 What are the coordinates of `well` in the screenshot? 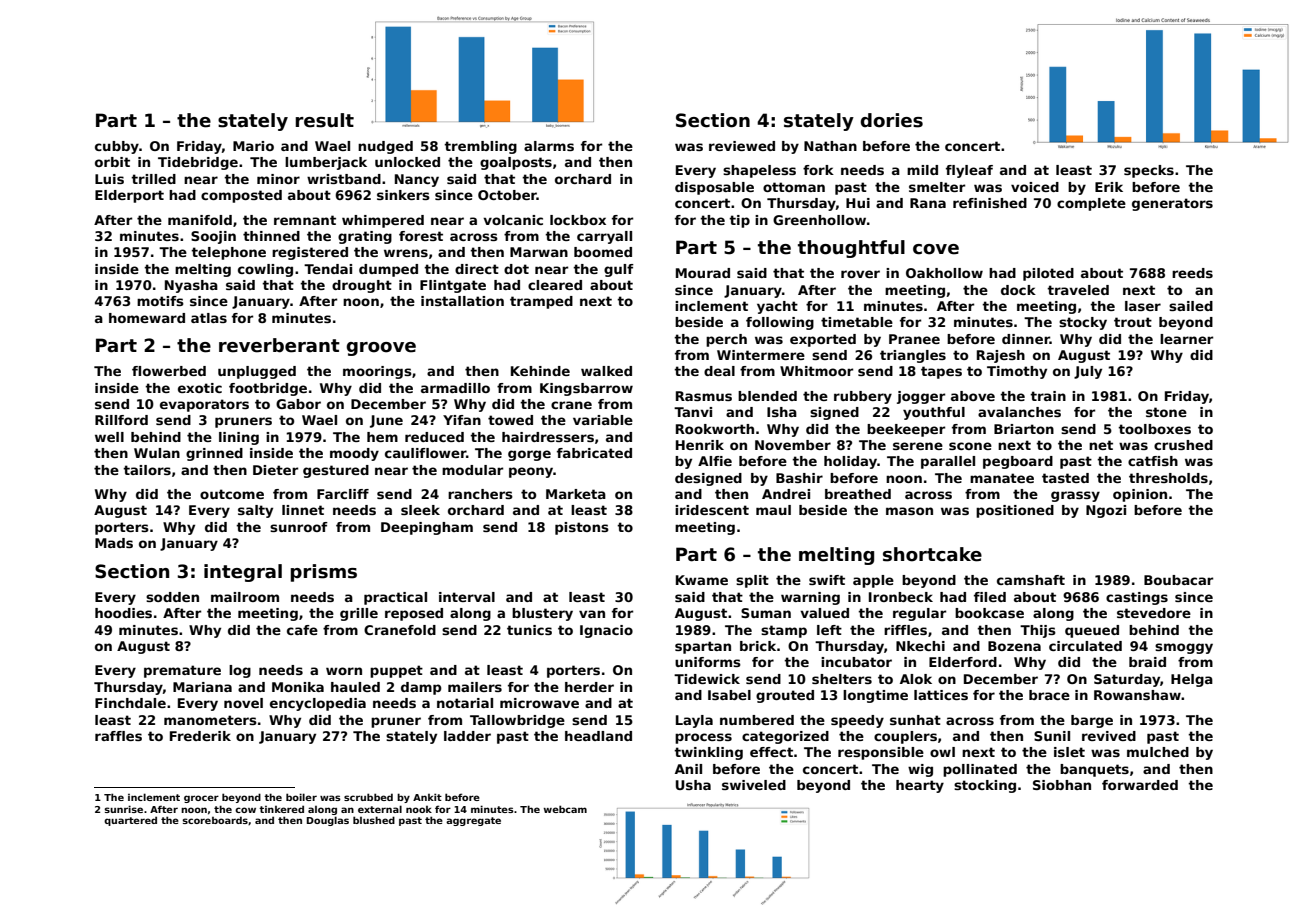 It's located at (109, 437).
